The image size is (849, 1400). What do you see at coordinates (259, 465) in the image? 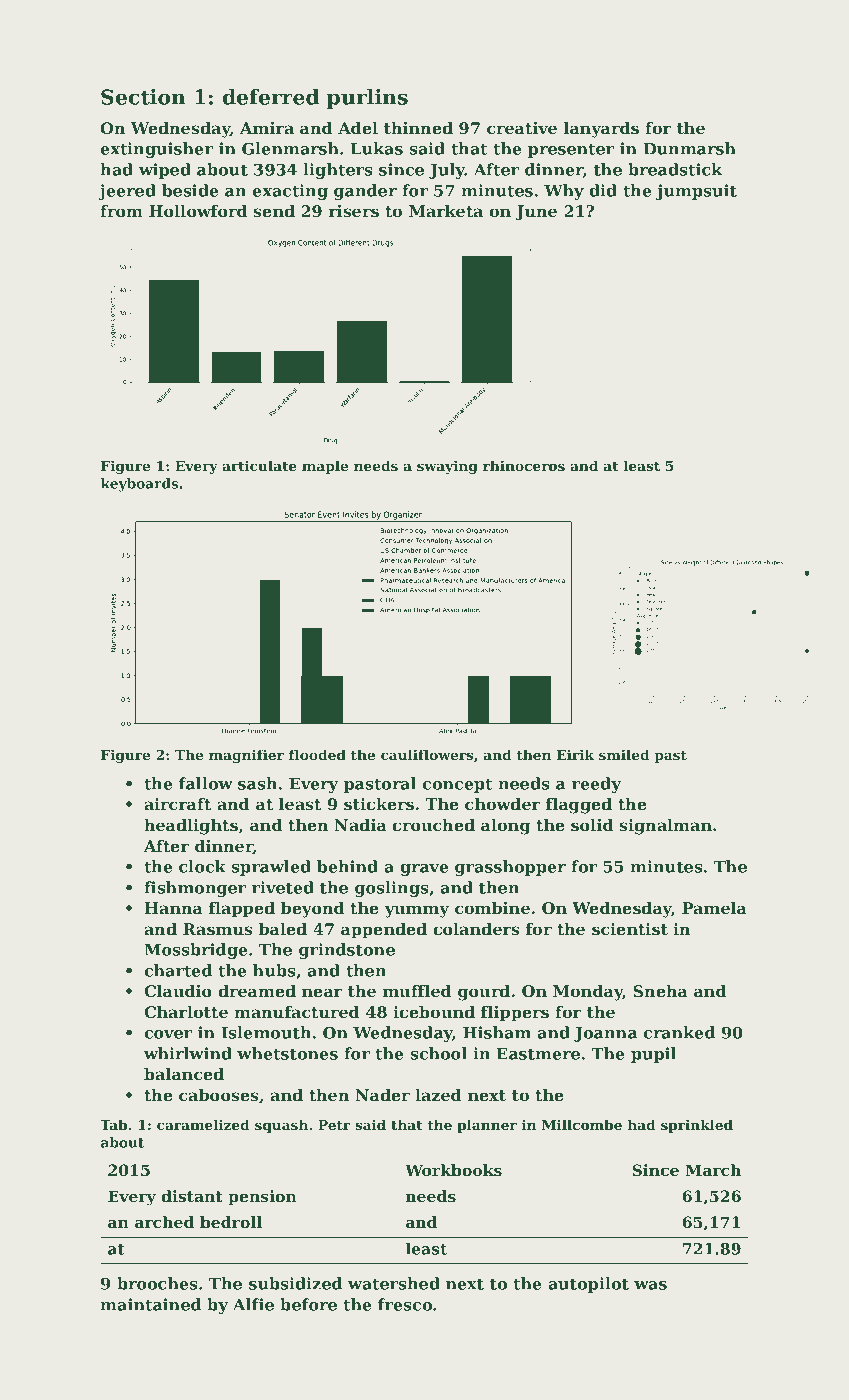
I see `articulate` at bounding box center [259, 465].
